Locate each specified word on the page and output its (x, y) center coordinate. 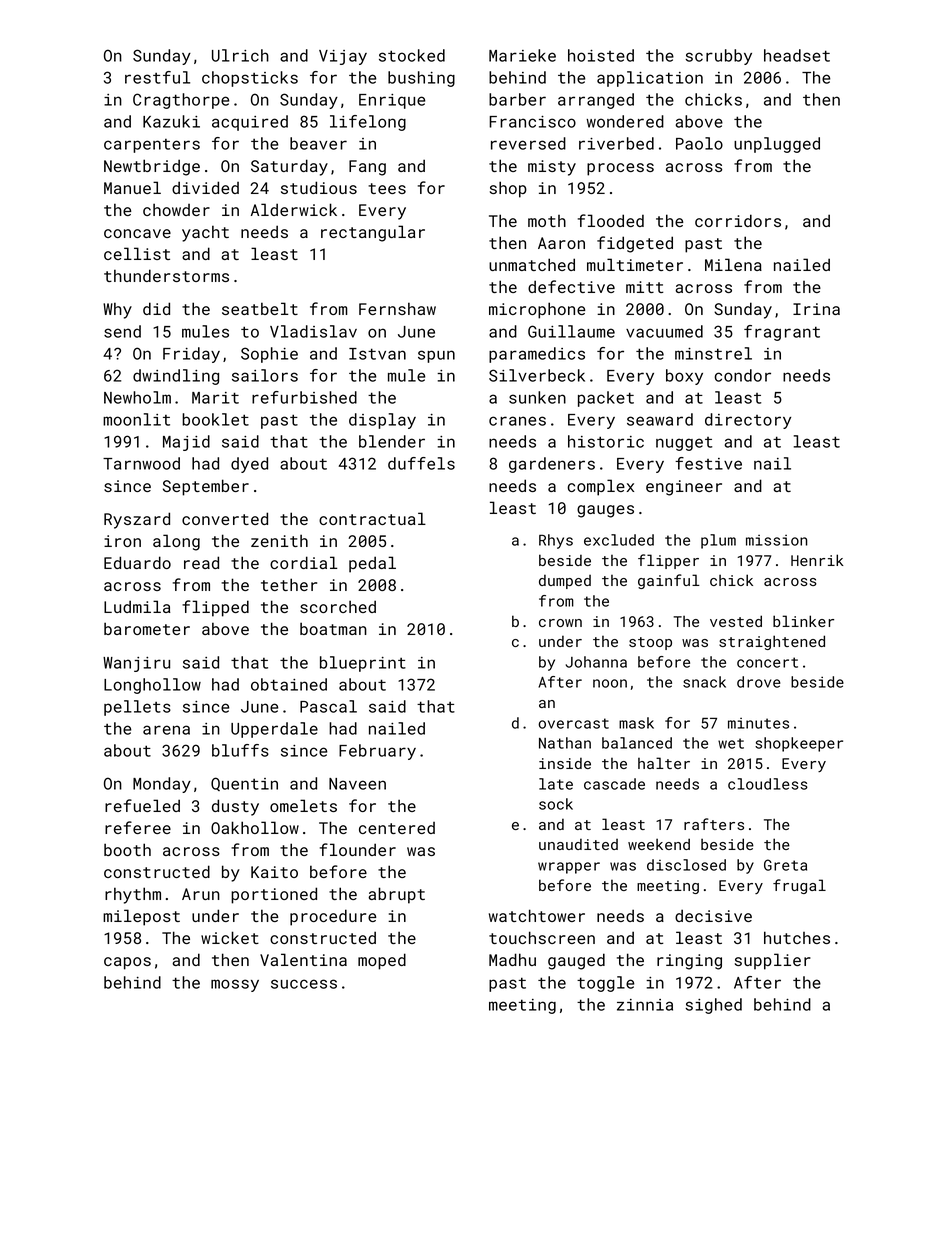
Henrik (817, 560)
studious (319, 187)
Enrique (392, 101)
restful (157, 77)
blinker (803, 621)
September (206, 487)
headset (797, 55)
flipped (215, 608)
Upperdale (274, 730)
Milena (733, 264)
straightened (772, 642)
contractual (372, 518)
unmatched (532, 264)
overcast (573, 723)
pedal (372, 564)
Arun (201, 894)
